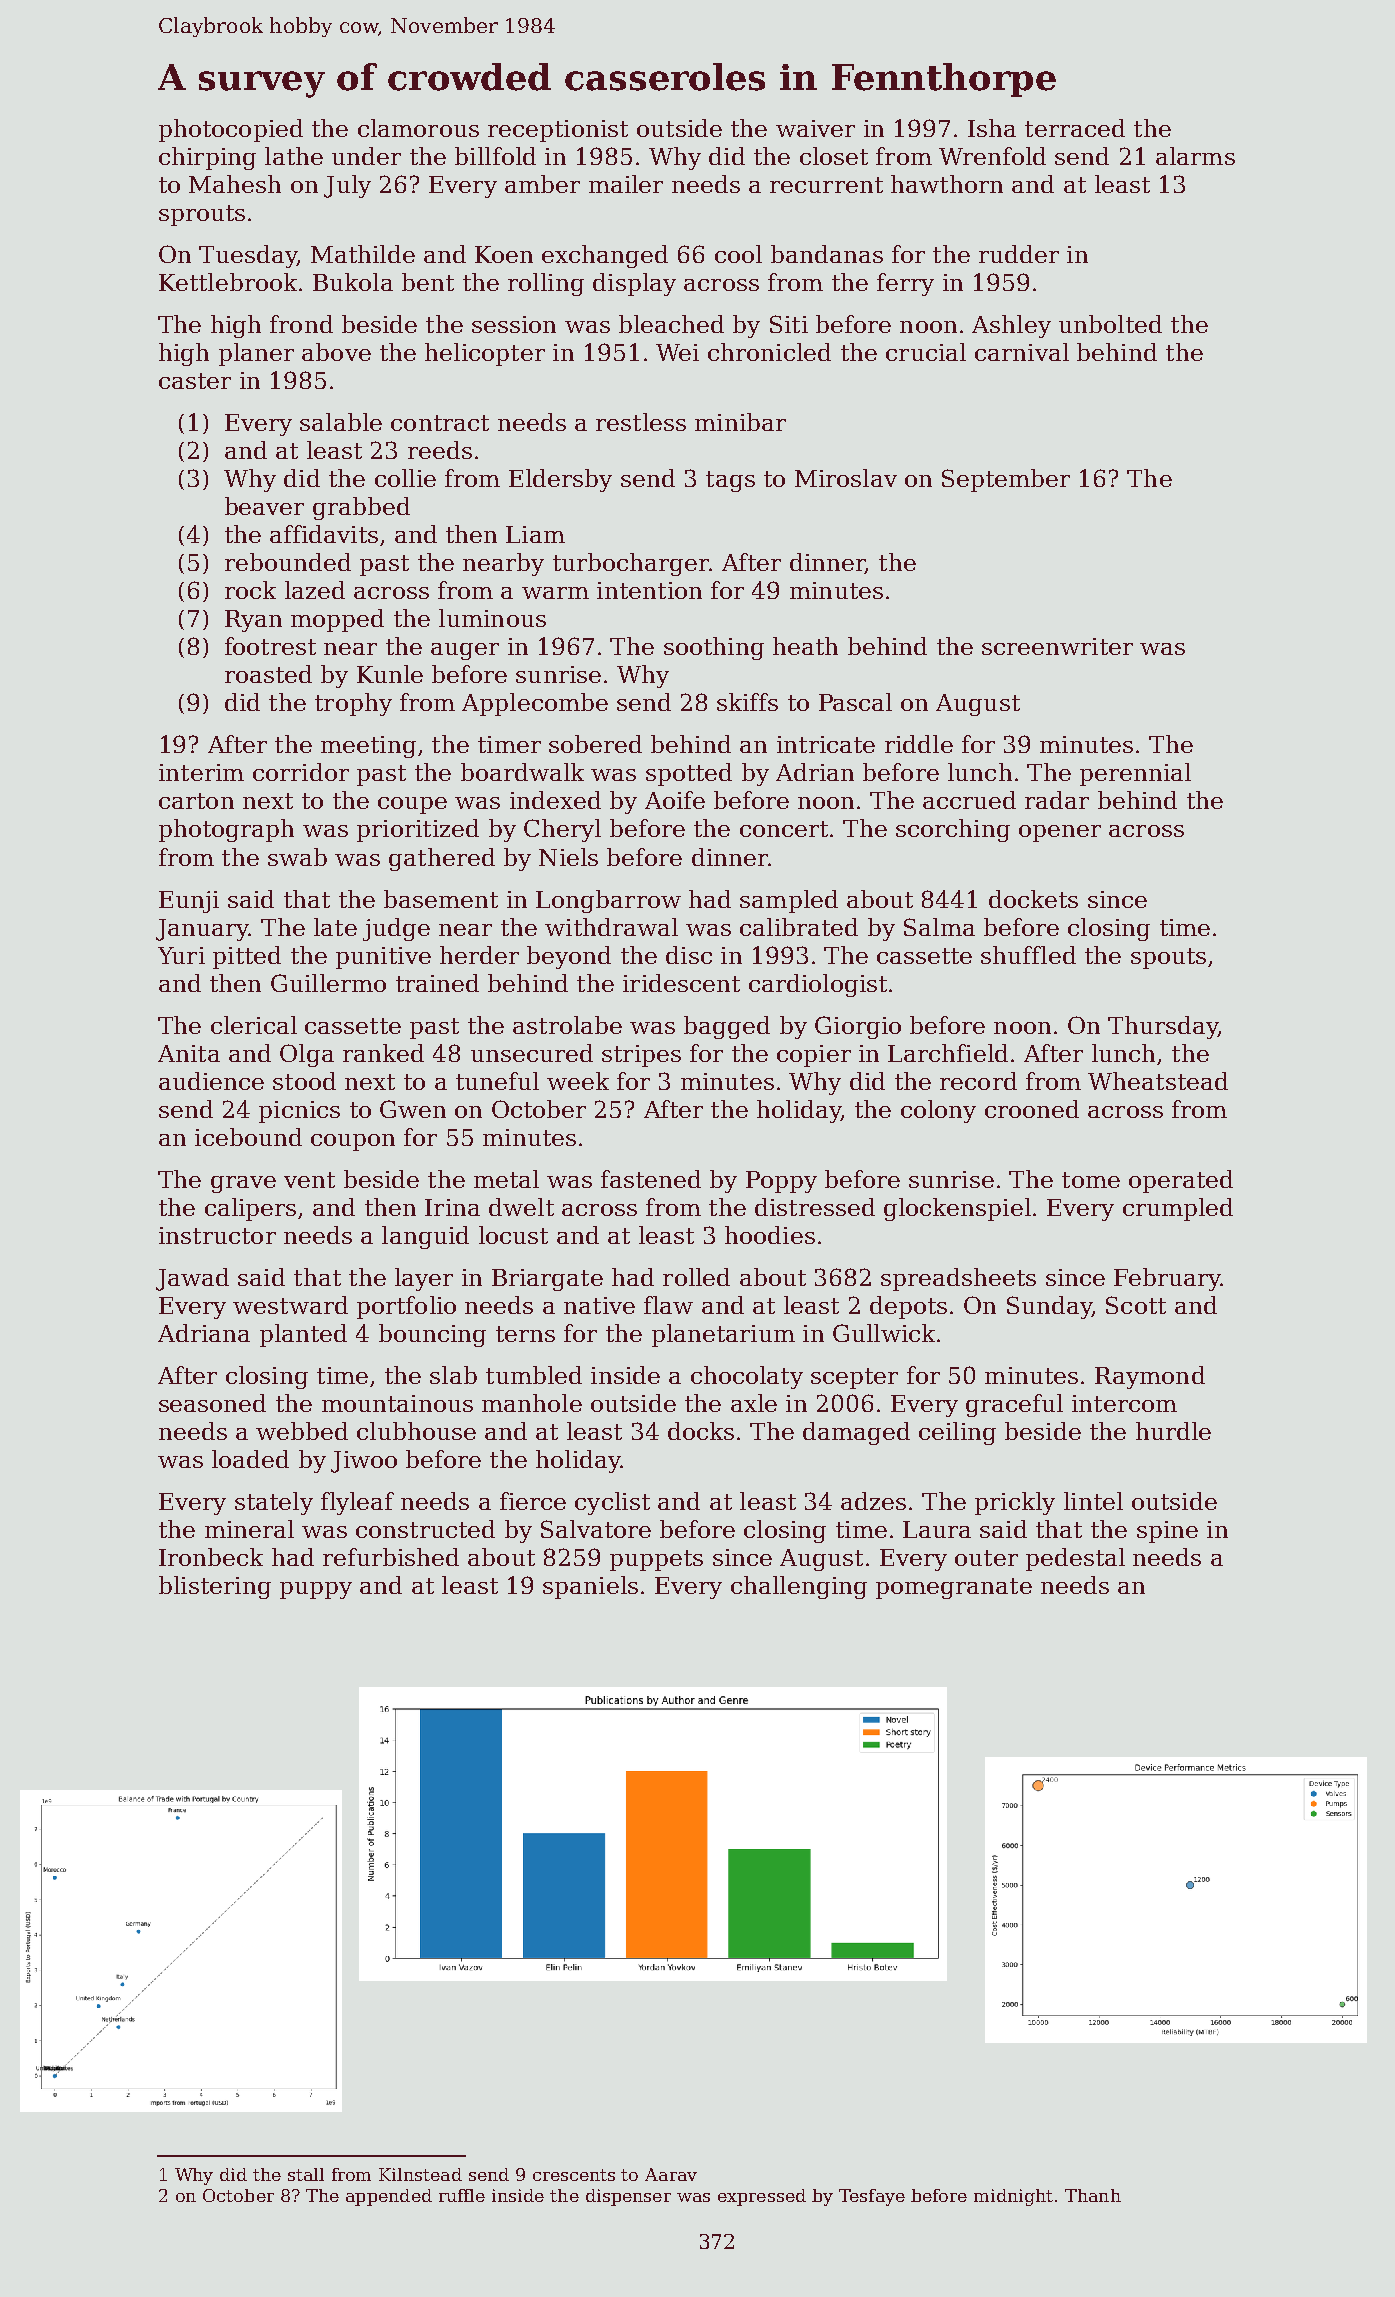 This screenshot has height=2297, width=1395. I want to click on frond, so click(301, 324).
